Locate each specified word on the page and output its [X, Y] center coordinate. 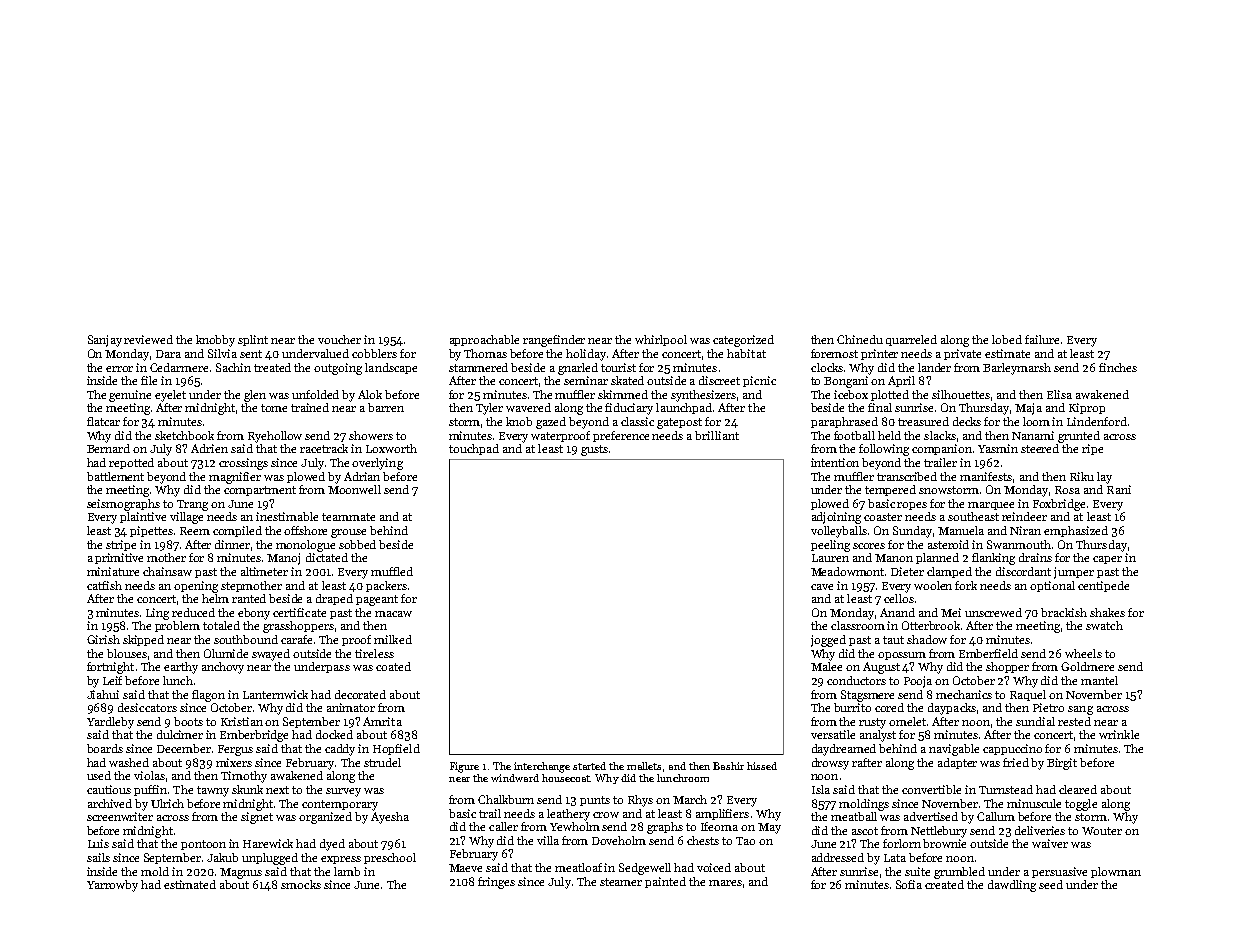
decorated [360, 694]
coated [393, 666]
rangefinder [554, 341]
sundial [1035, 721]
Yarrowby [112, 886]
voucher [339, 339]
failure [1042, 339]
